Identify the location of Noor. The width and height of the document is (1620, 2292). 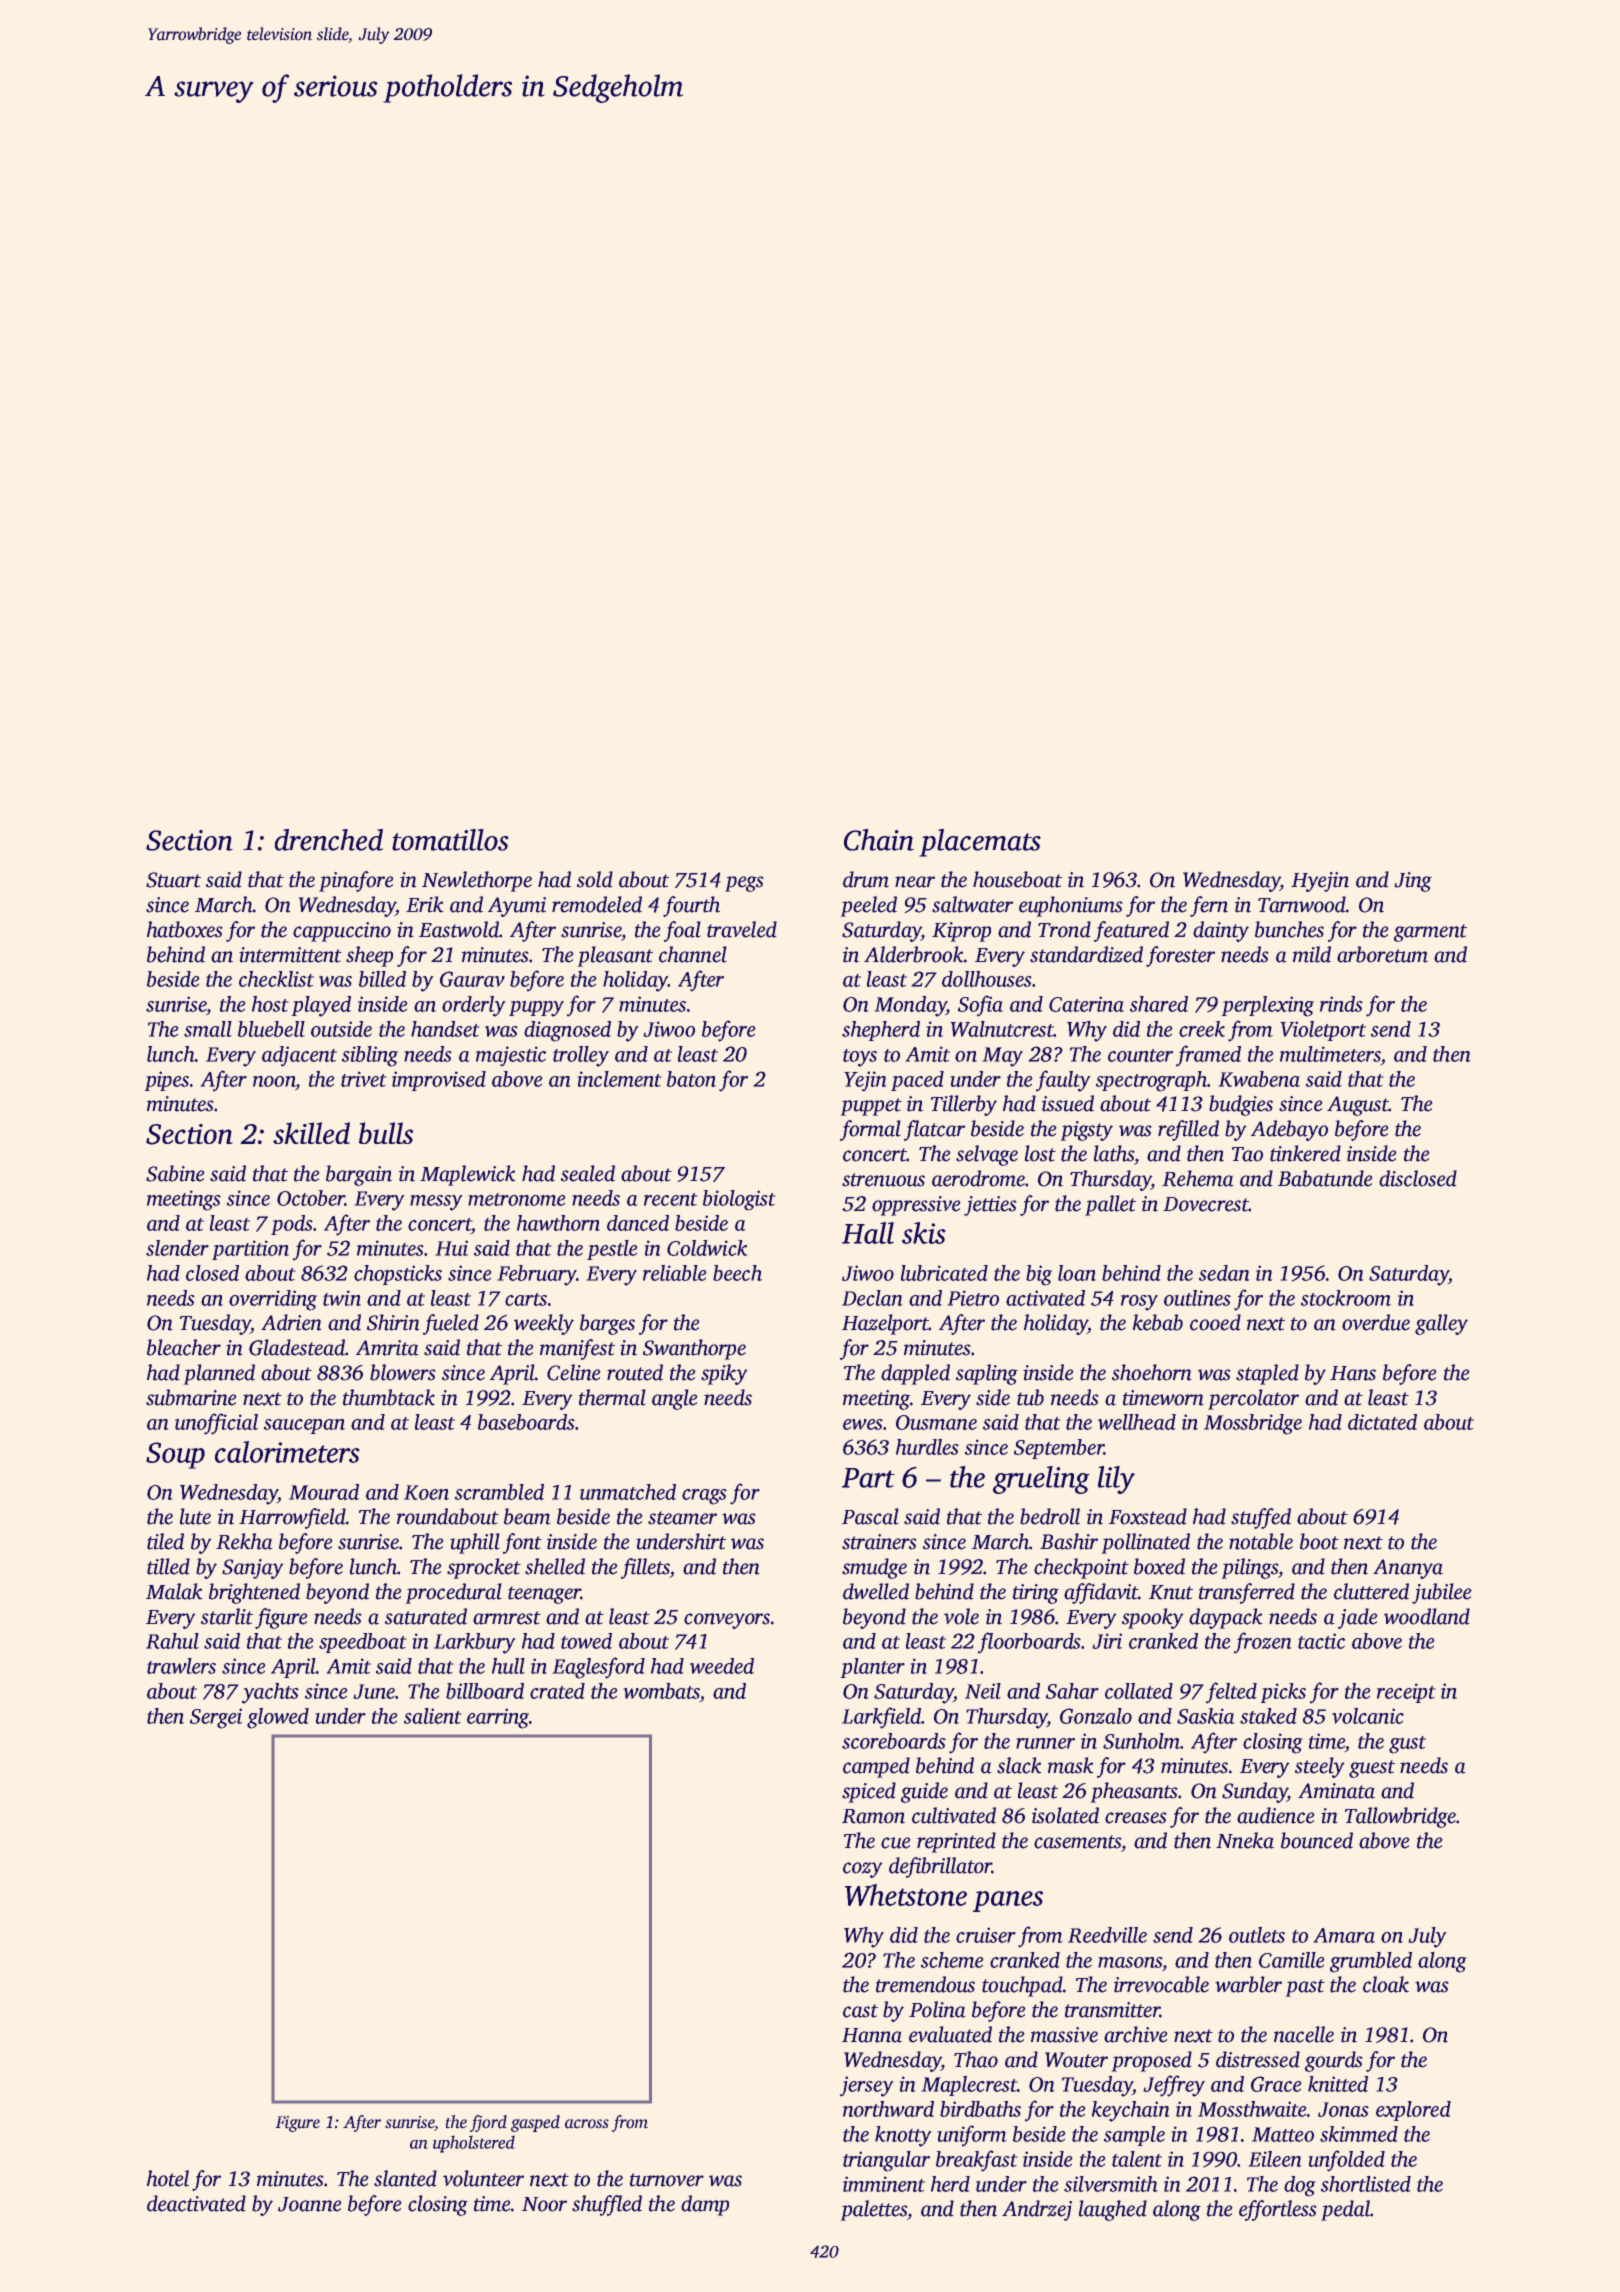
(544, 2204).
